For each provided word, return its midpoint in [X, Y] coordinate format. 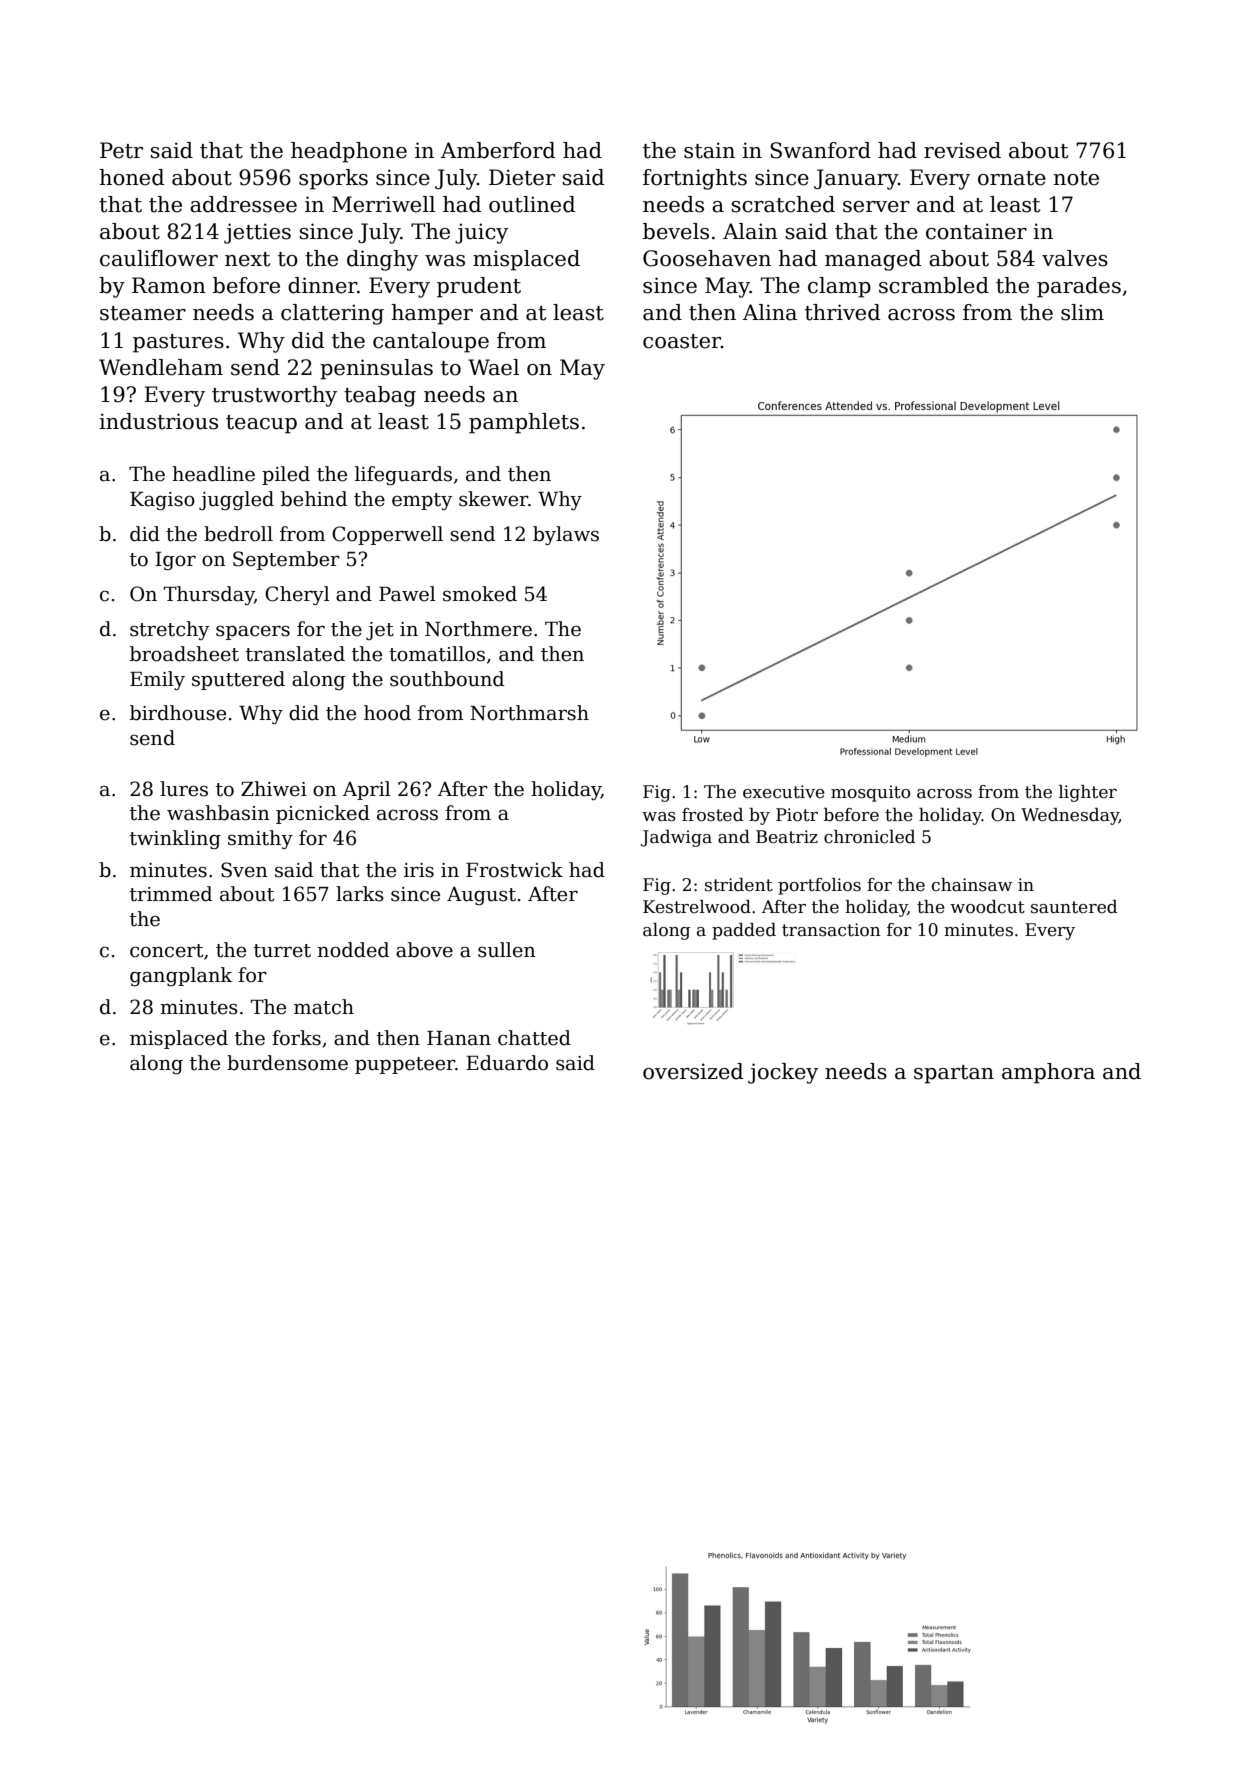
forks [296, 1038]
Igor [175, 561]
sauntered [1074, 907]
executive [784, 792]
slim [1082, 312]
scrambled [934, 285]
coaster [682, 341]
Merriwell [383, 204]
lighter [1088, 793]
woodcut [987, 907]
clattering [332, 314]
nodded [353, 950]
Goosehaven [707, 258]
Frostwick [514, 870]
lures [184, 789]
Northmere [478, 629]
